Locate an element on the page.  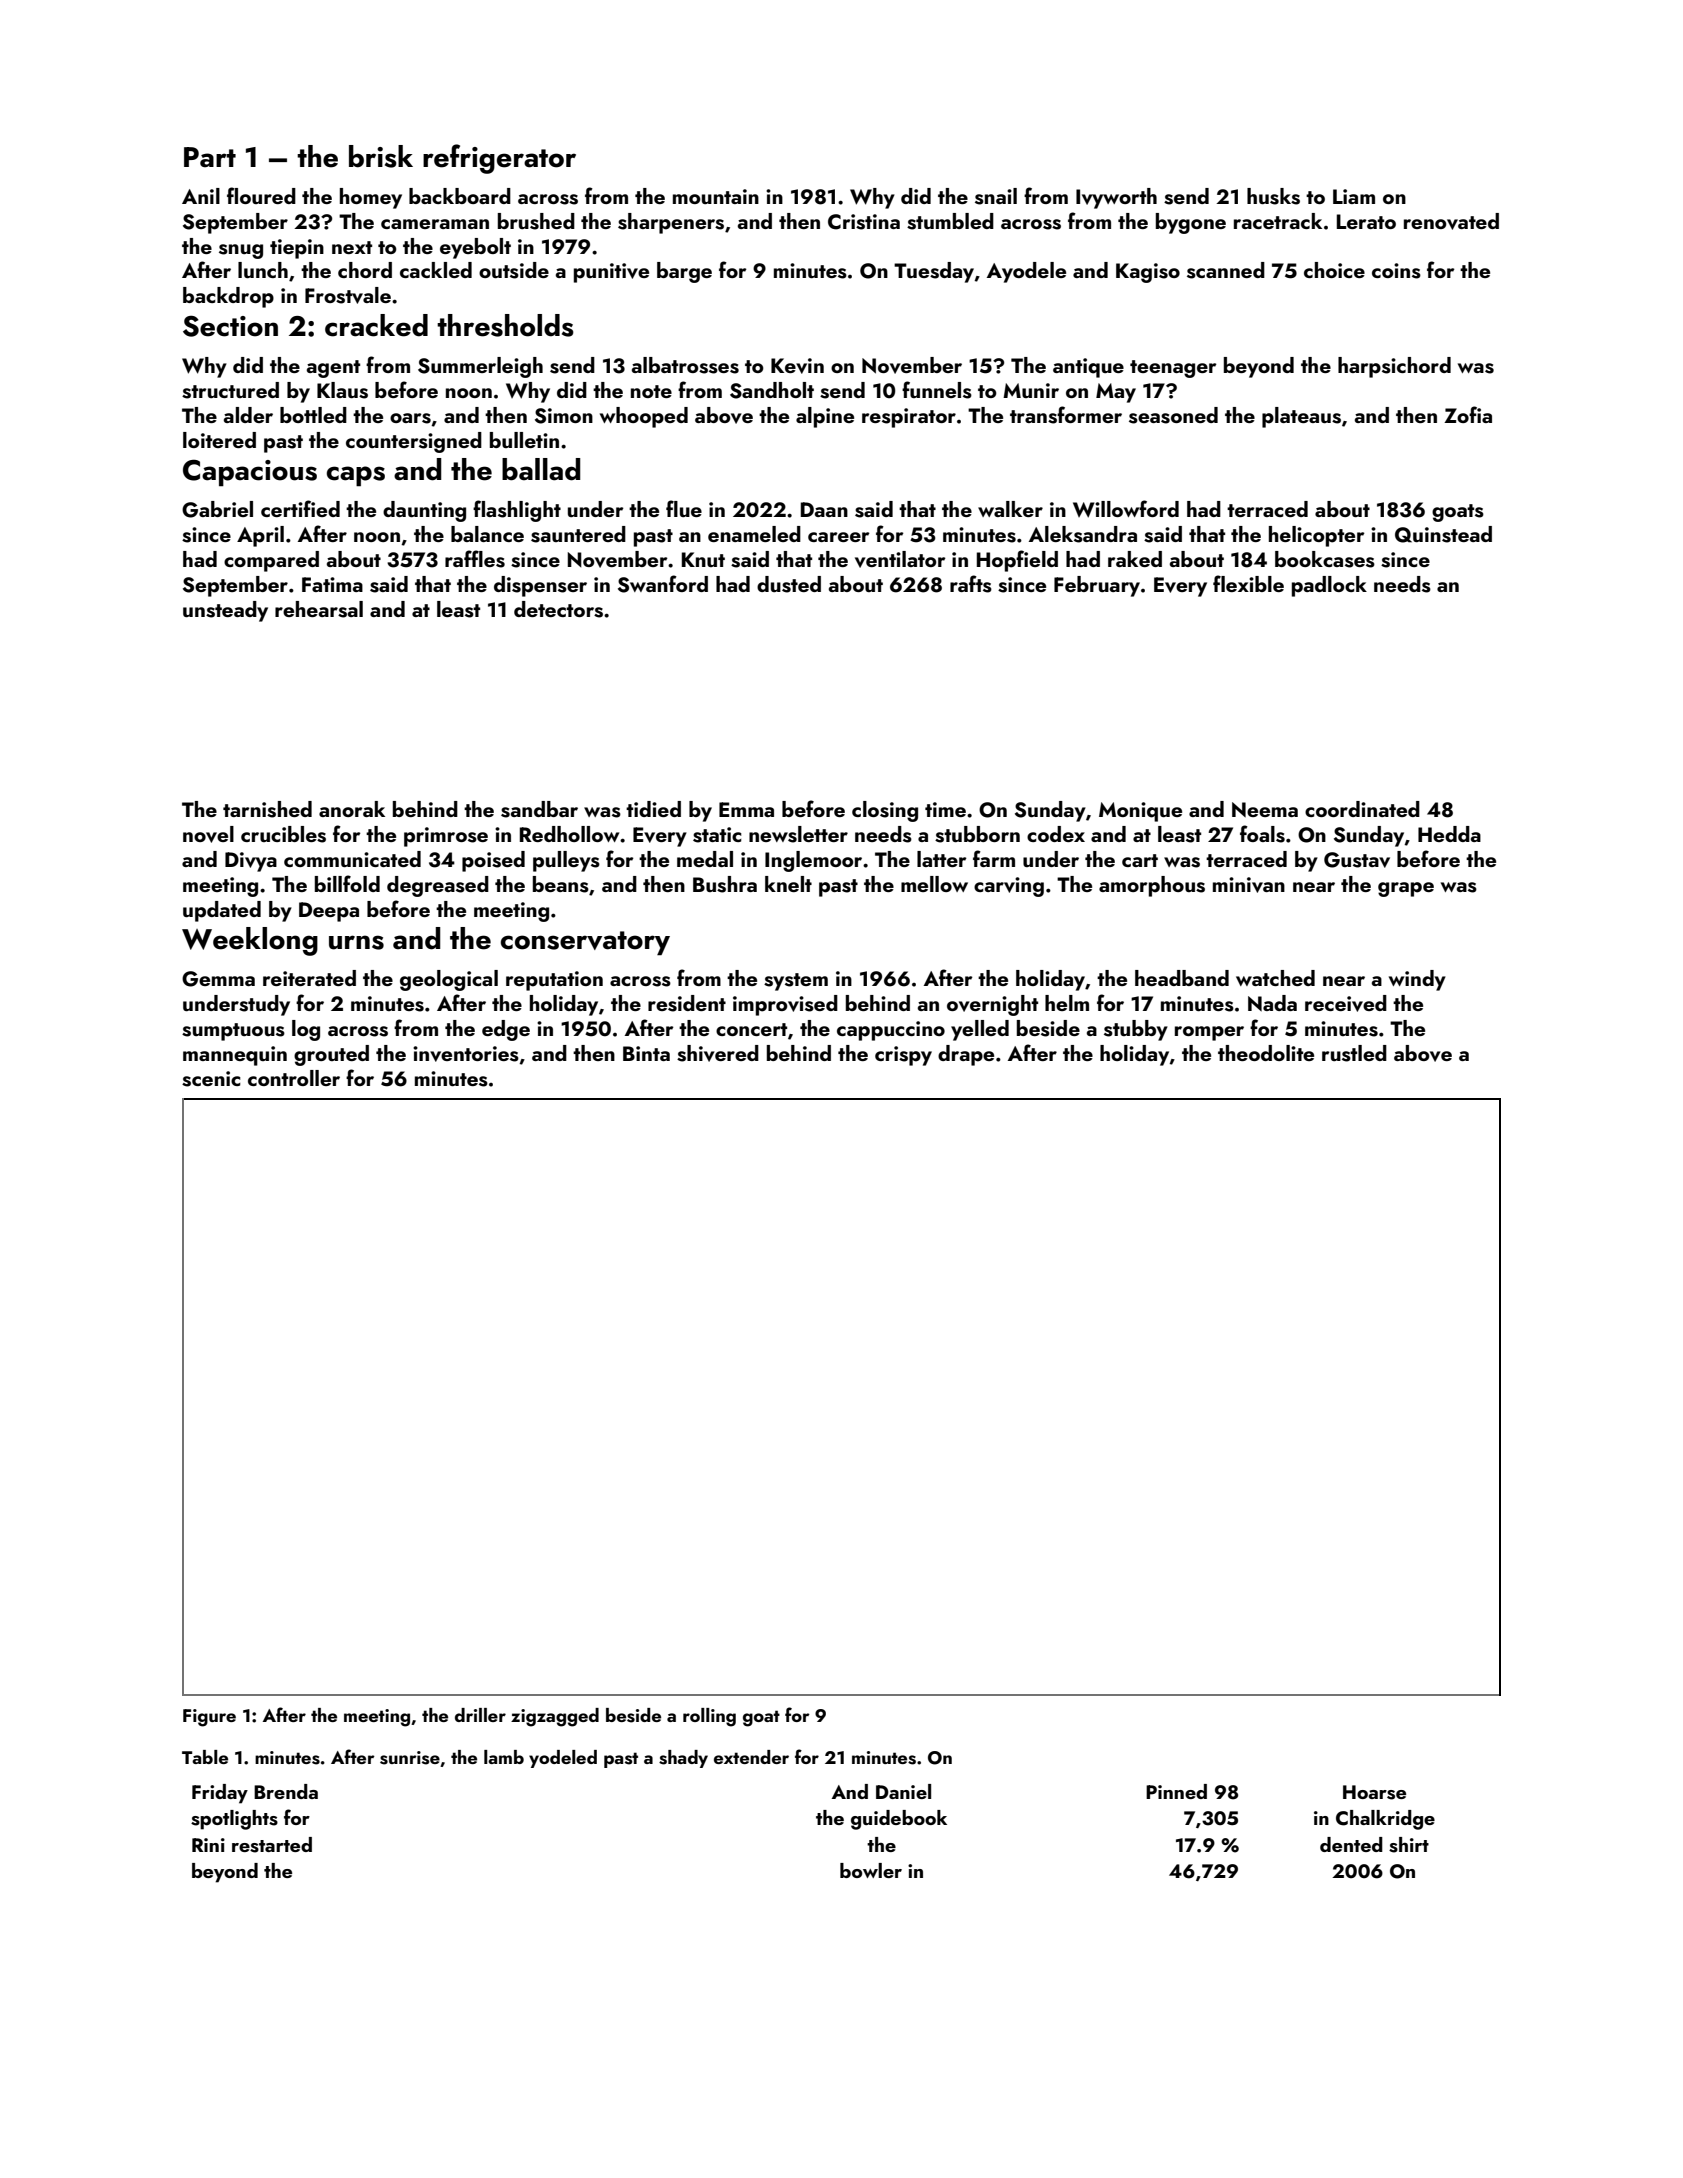
time is located at coordinates (945, 809).
